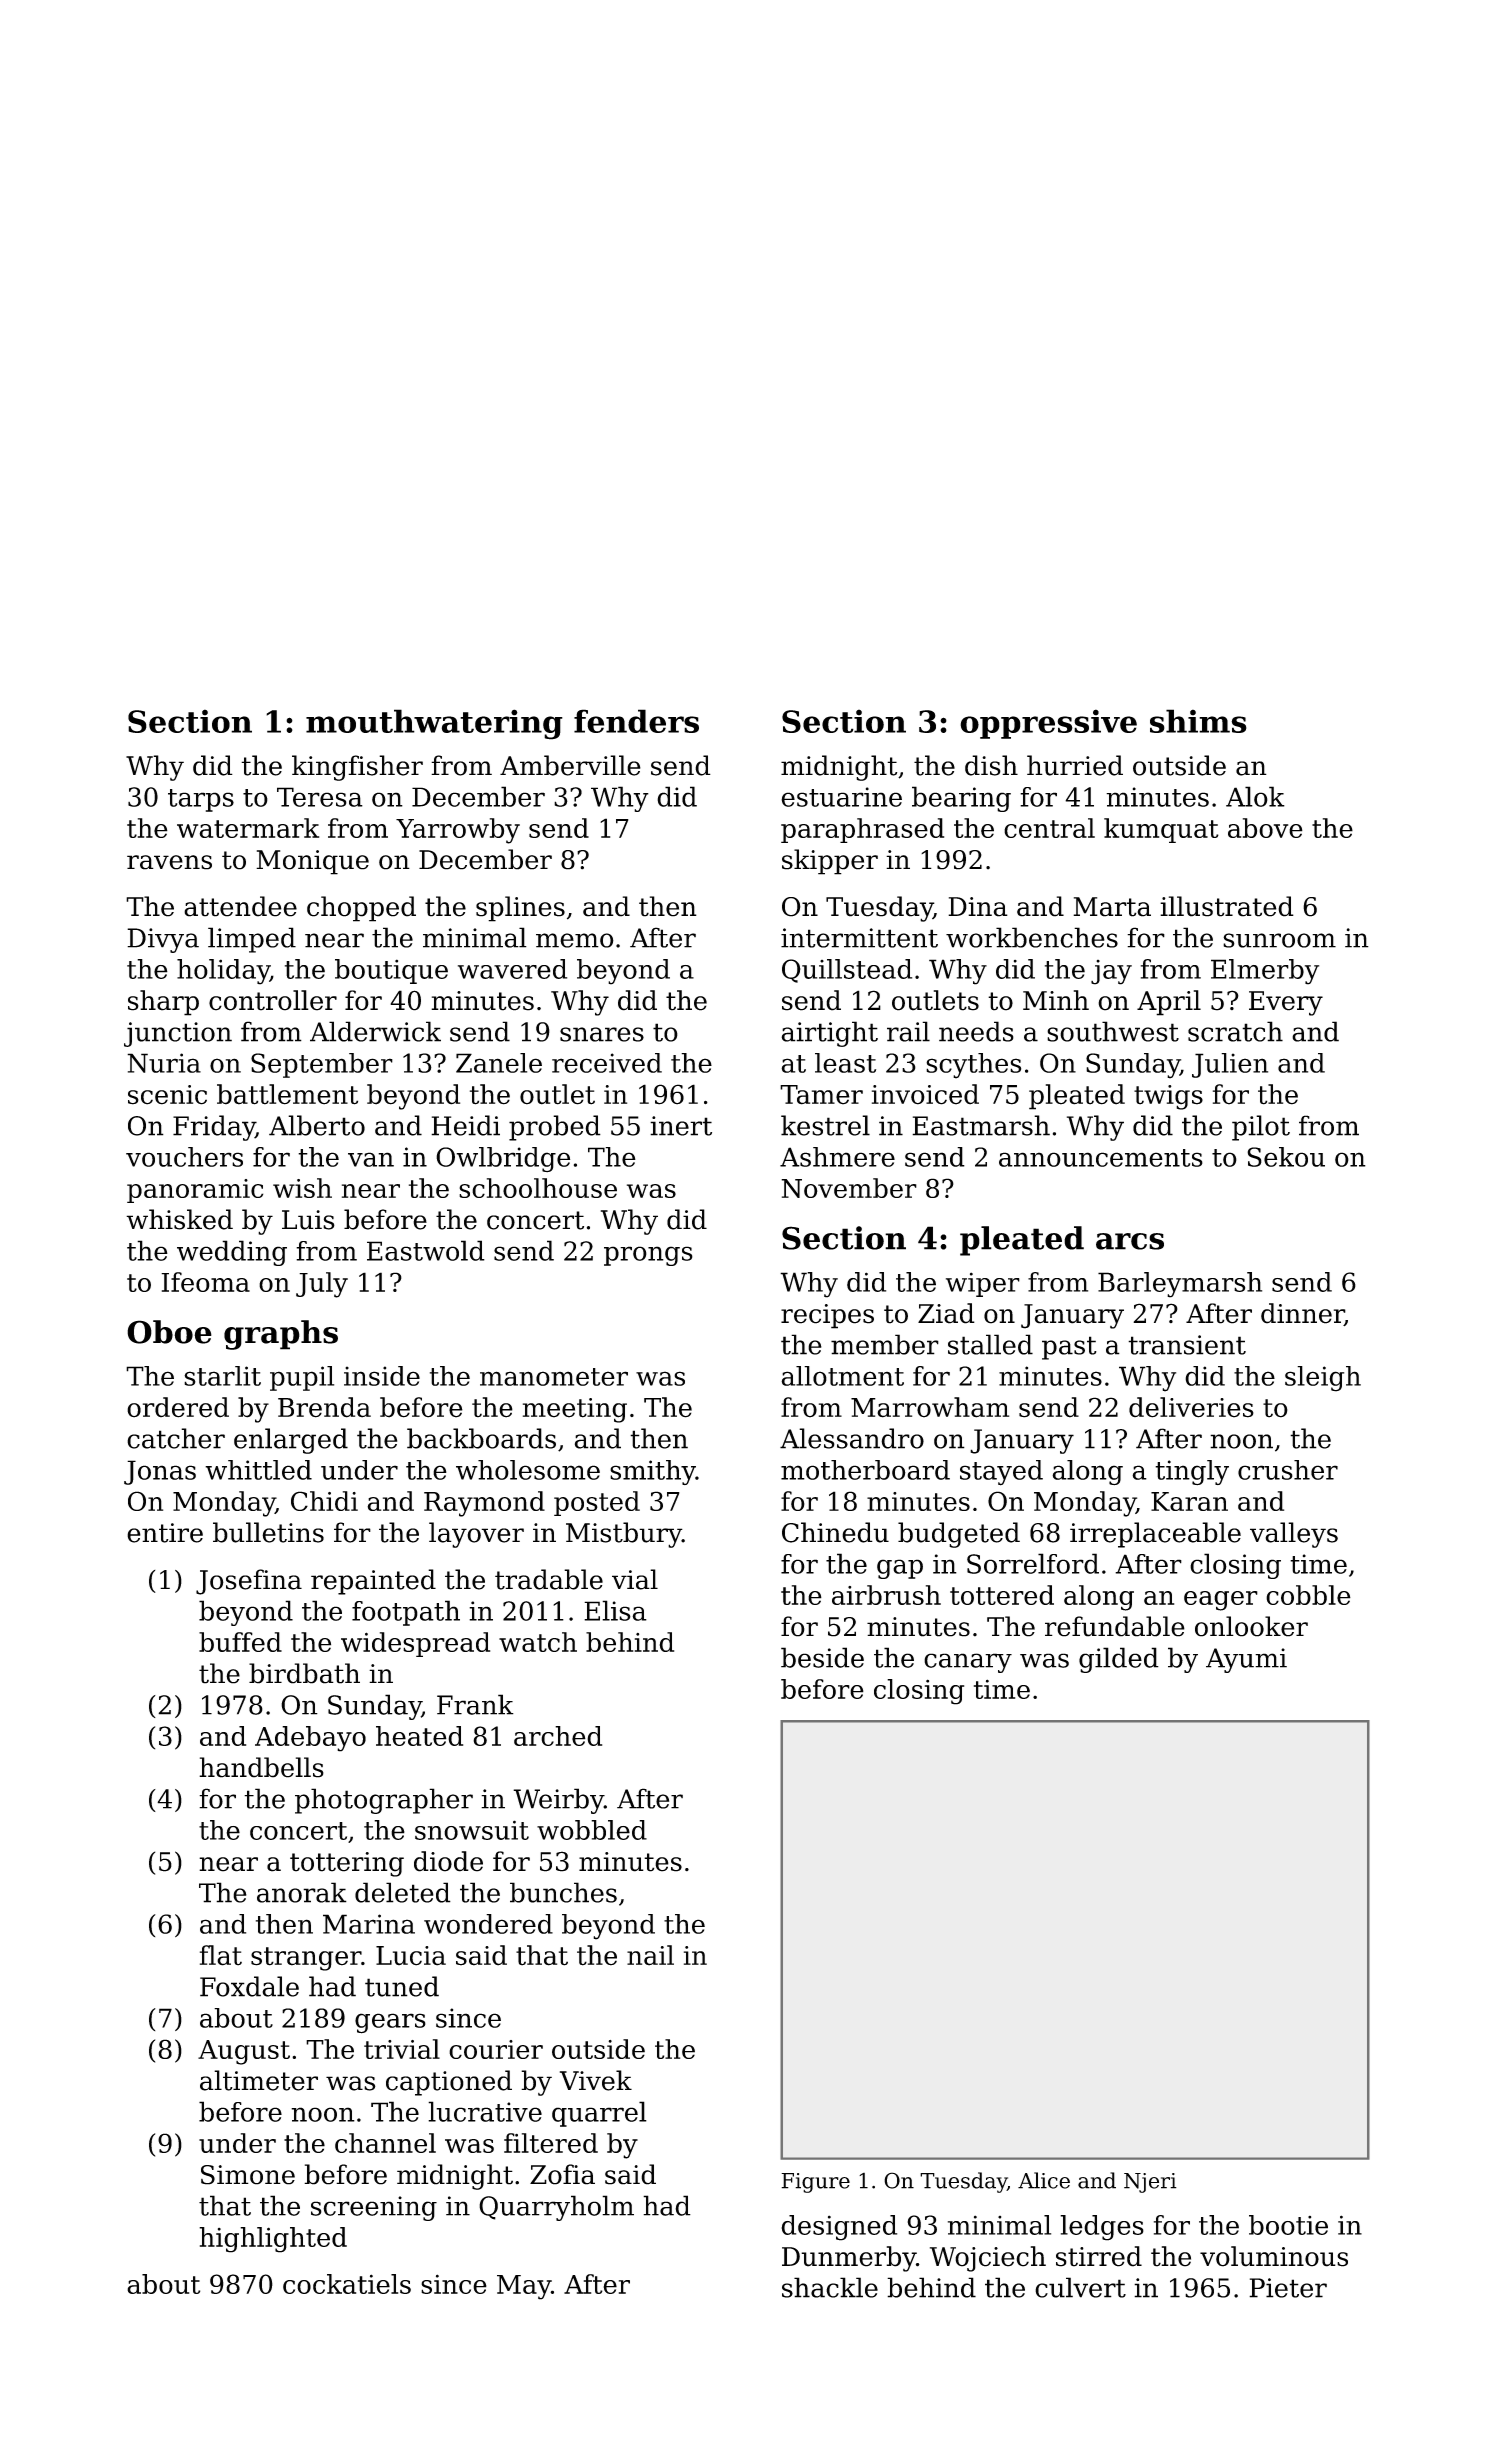  I want to click on sleigh, so click(1323, 1379).
